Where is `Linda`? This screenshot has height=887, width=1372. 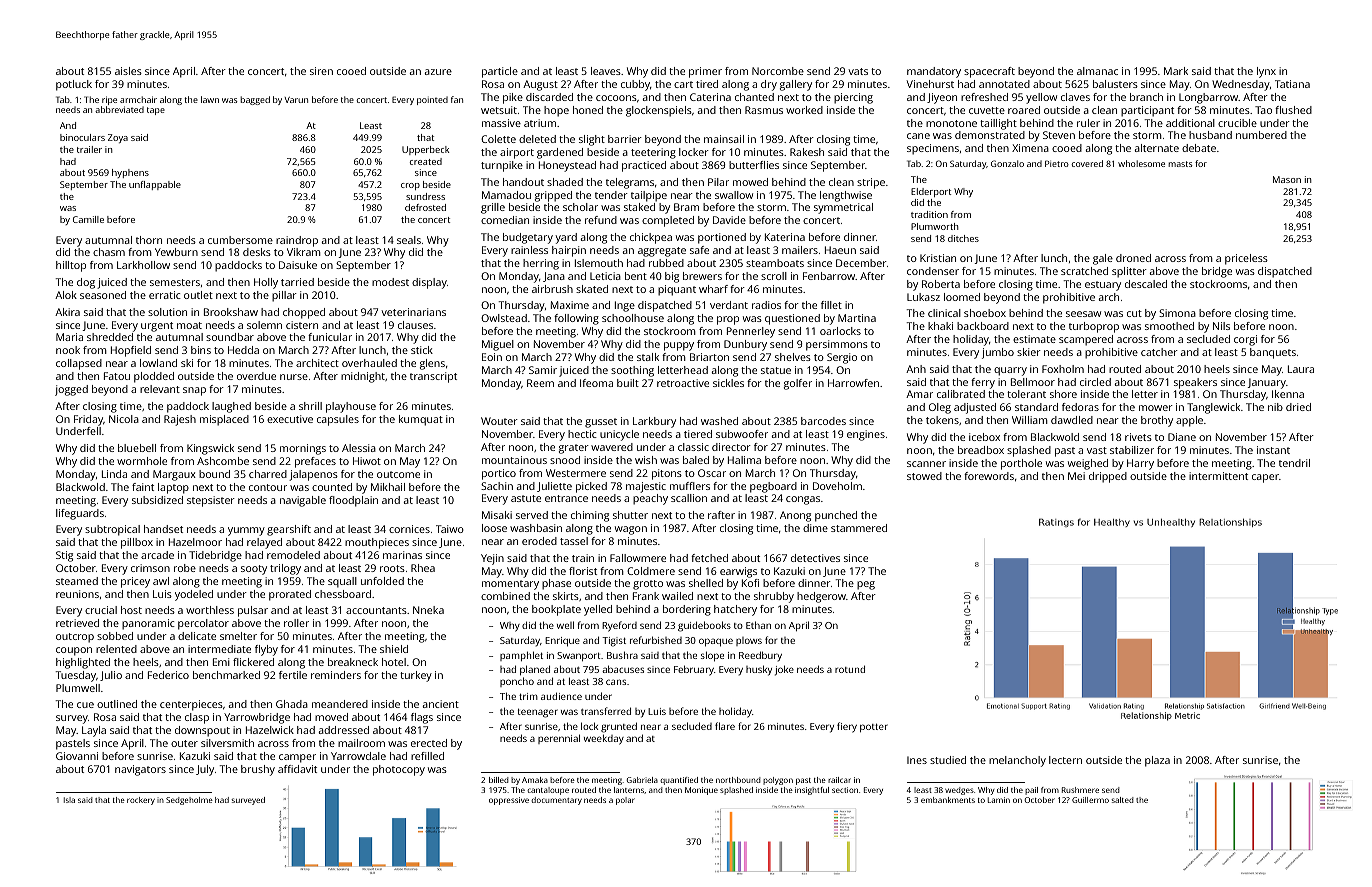
Linda is located at coordinates (114, 474).
